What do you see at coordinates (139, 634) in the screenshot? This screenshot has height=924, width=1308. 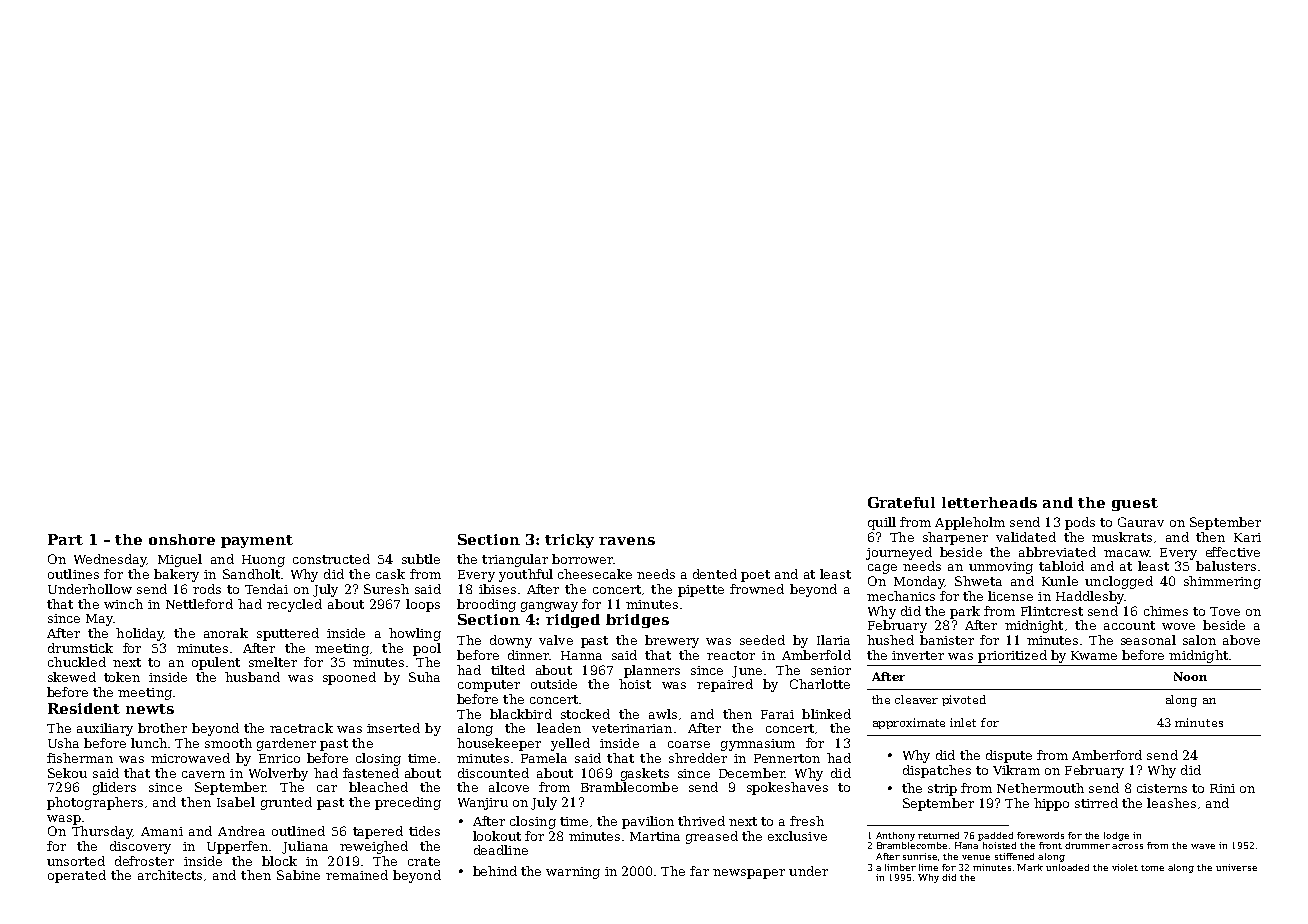 I see `holiday` at bounding box center [139, 634].
